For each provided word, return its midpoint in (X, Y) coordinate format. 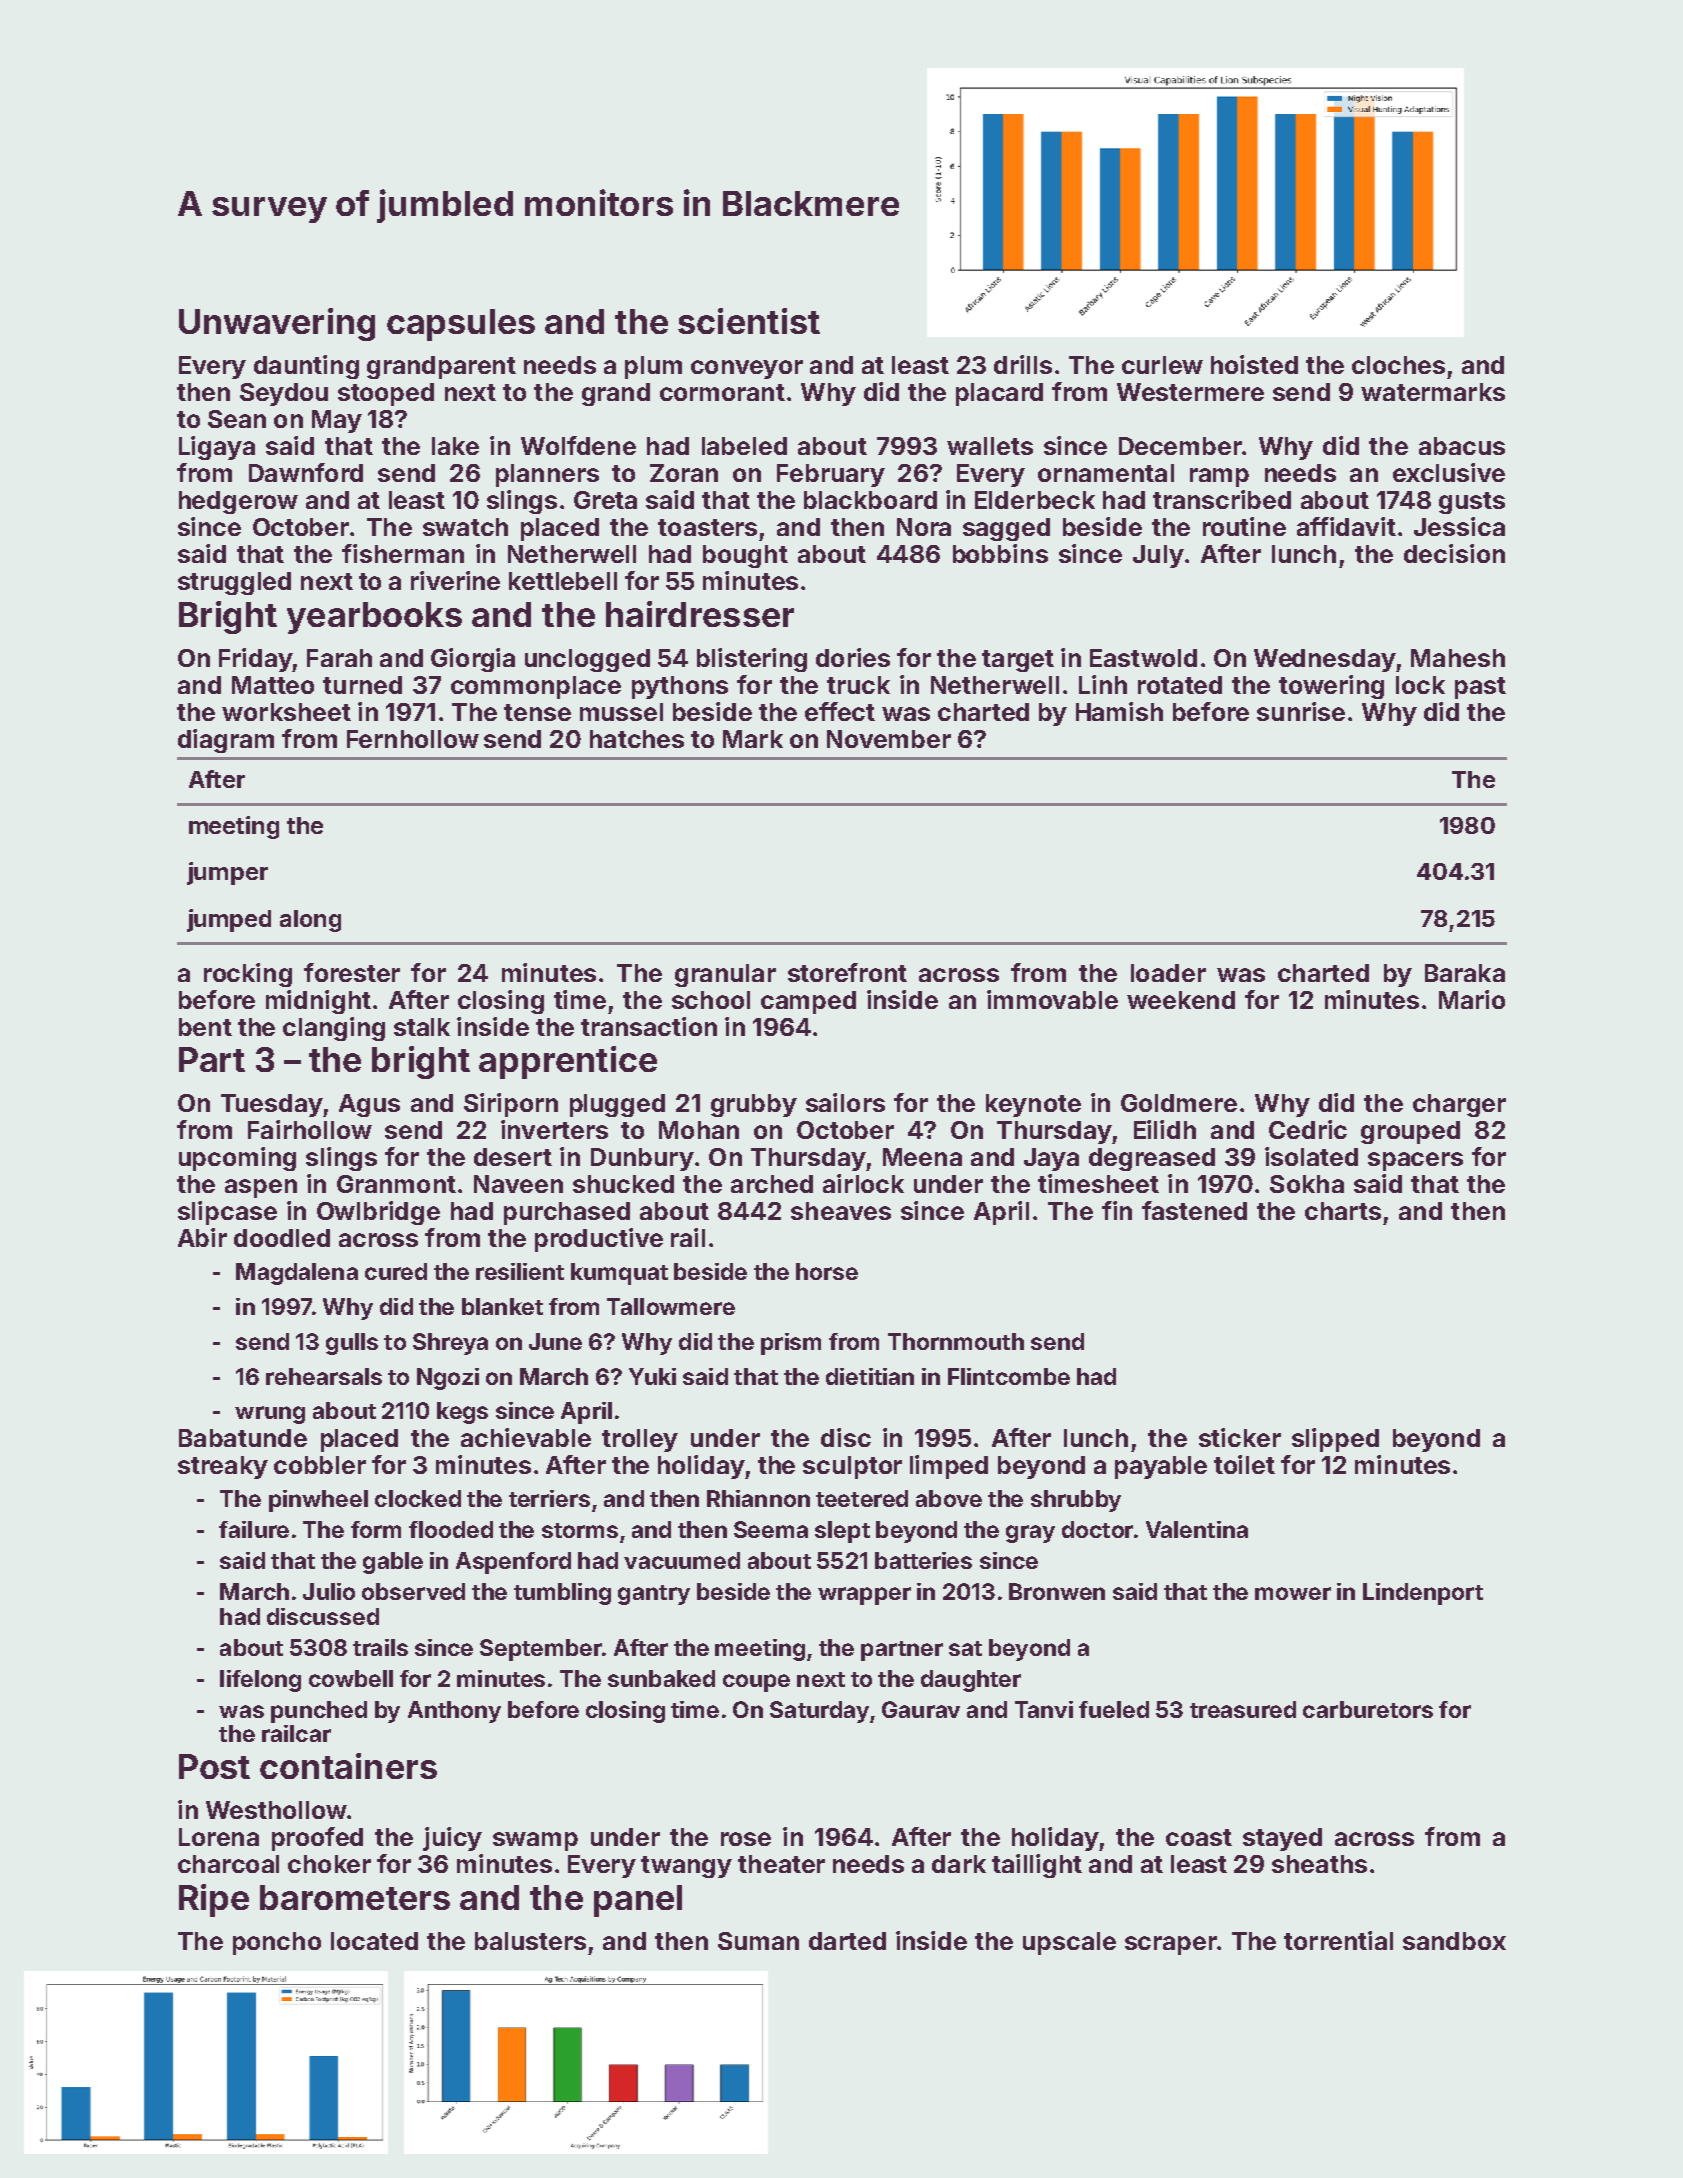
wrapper (864, 1596)
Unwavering (277, 324)
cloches (1398, 365)
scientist (749, 321)
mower (1293, 1593)
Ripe (214, 1900)
